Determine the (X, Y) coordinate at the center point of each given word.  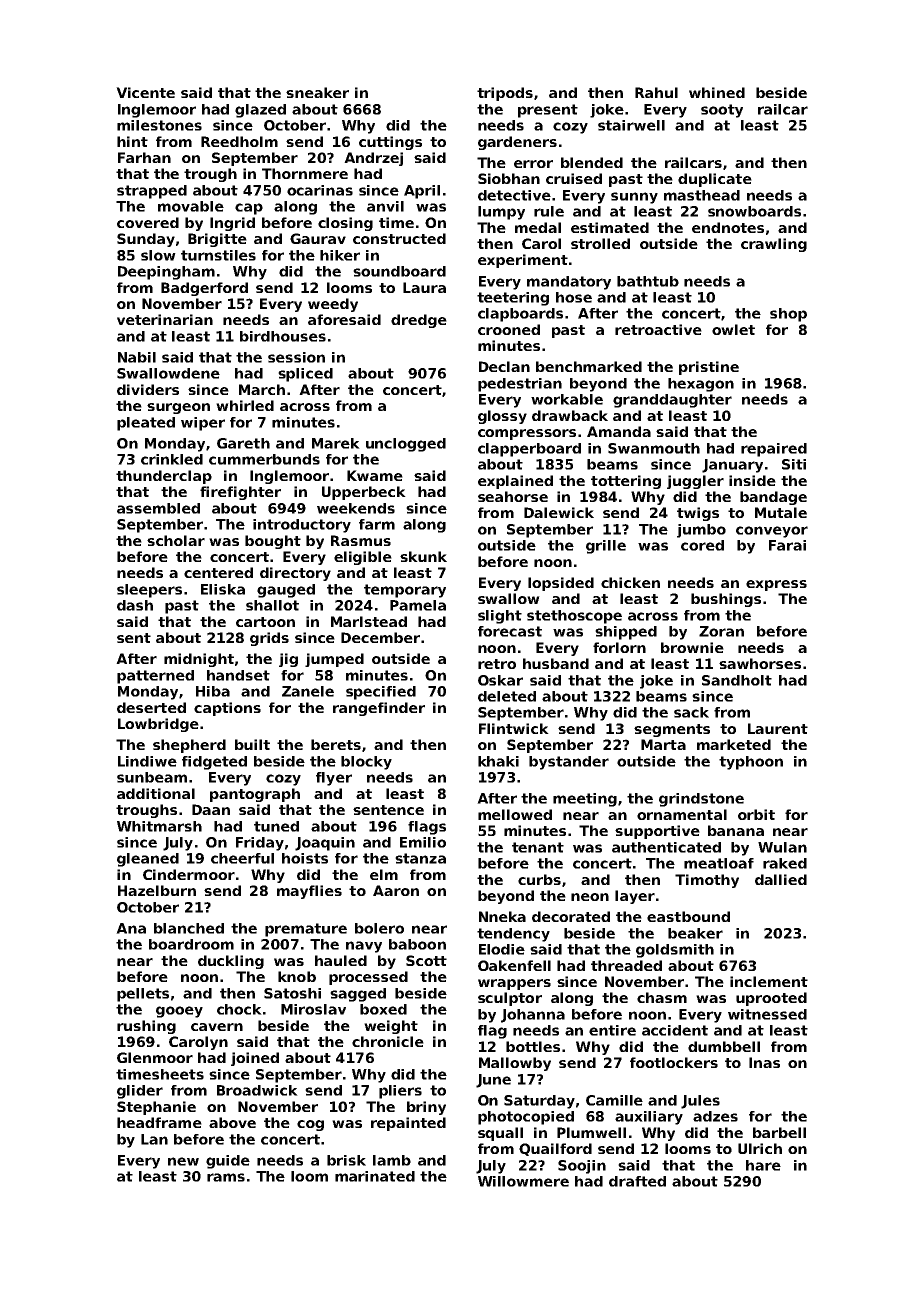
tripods (505, 94)
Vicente (145, 92)
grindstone (701, 800)
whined (717, 92)
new (183, 1161)
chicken (630, 582)
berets (336, 744)
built (252, 744)
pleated (146, 424)
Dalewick (559, 512)
